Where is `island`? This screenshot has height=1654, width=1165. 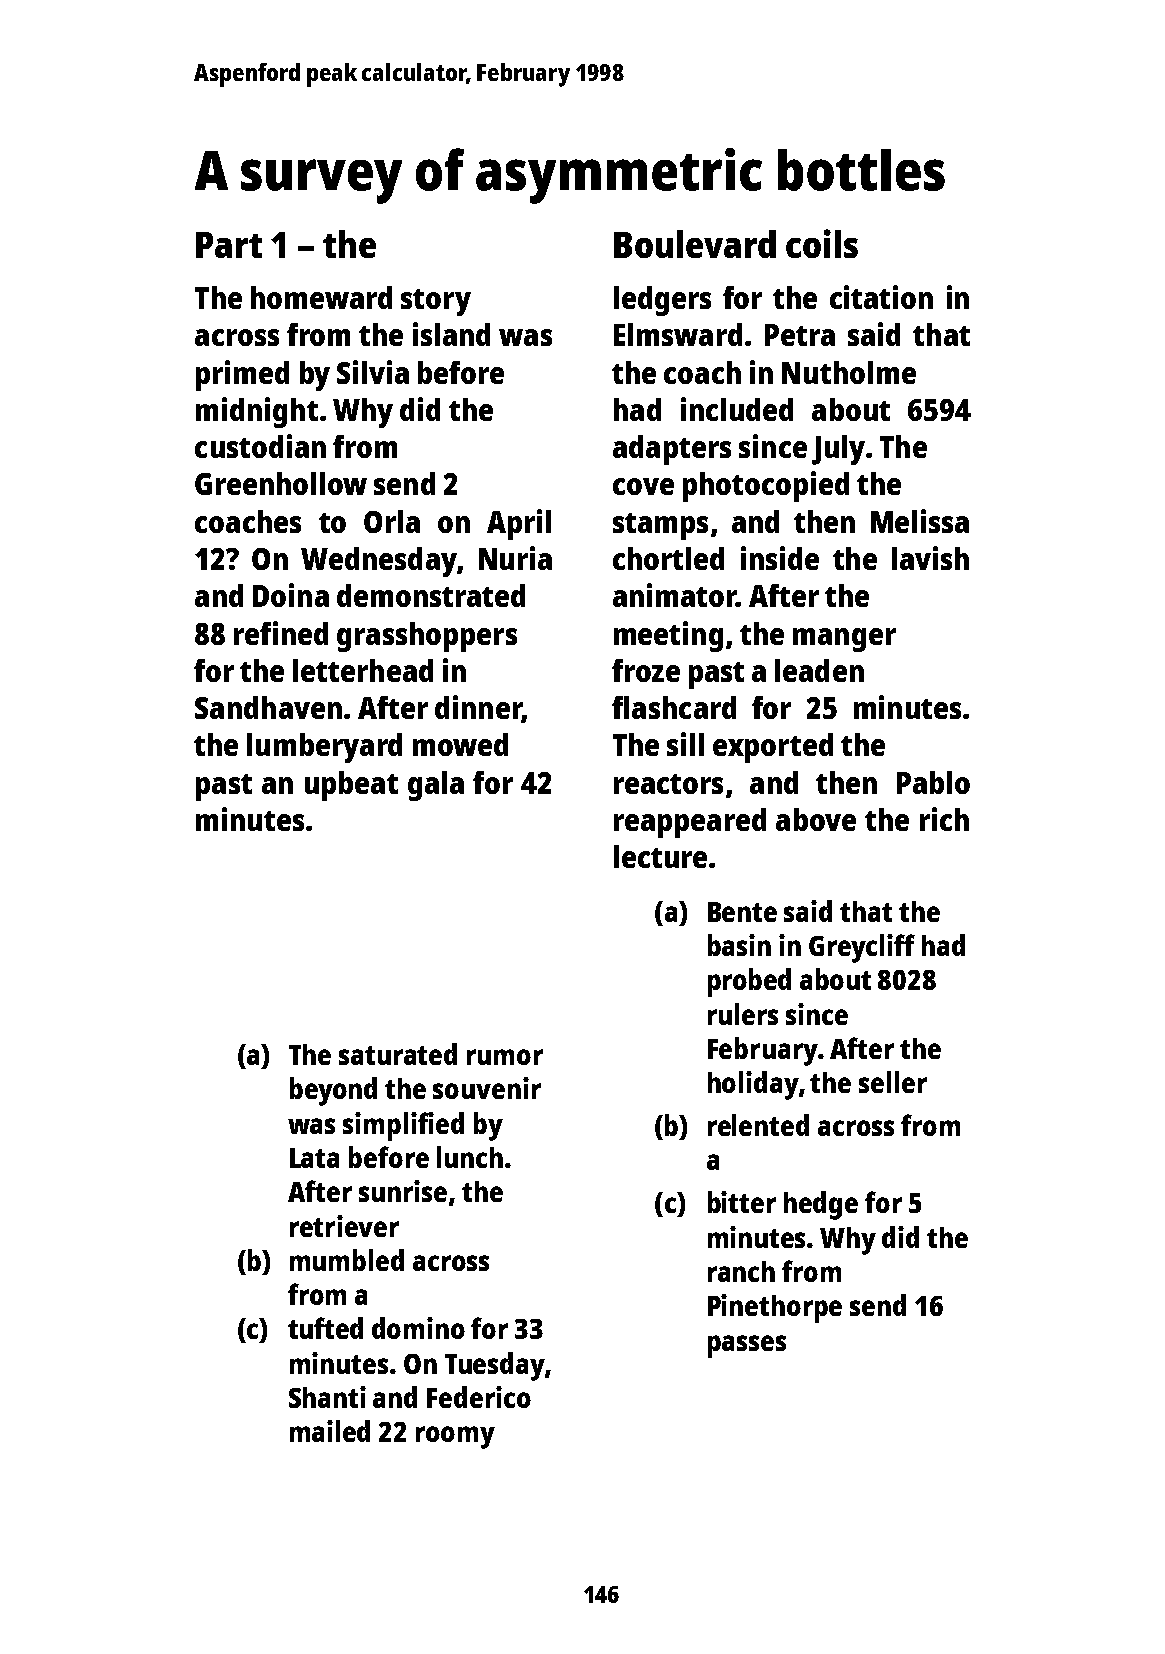 island is located at coordinates (451, 334).
